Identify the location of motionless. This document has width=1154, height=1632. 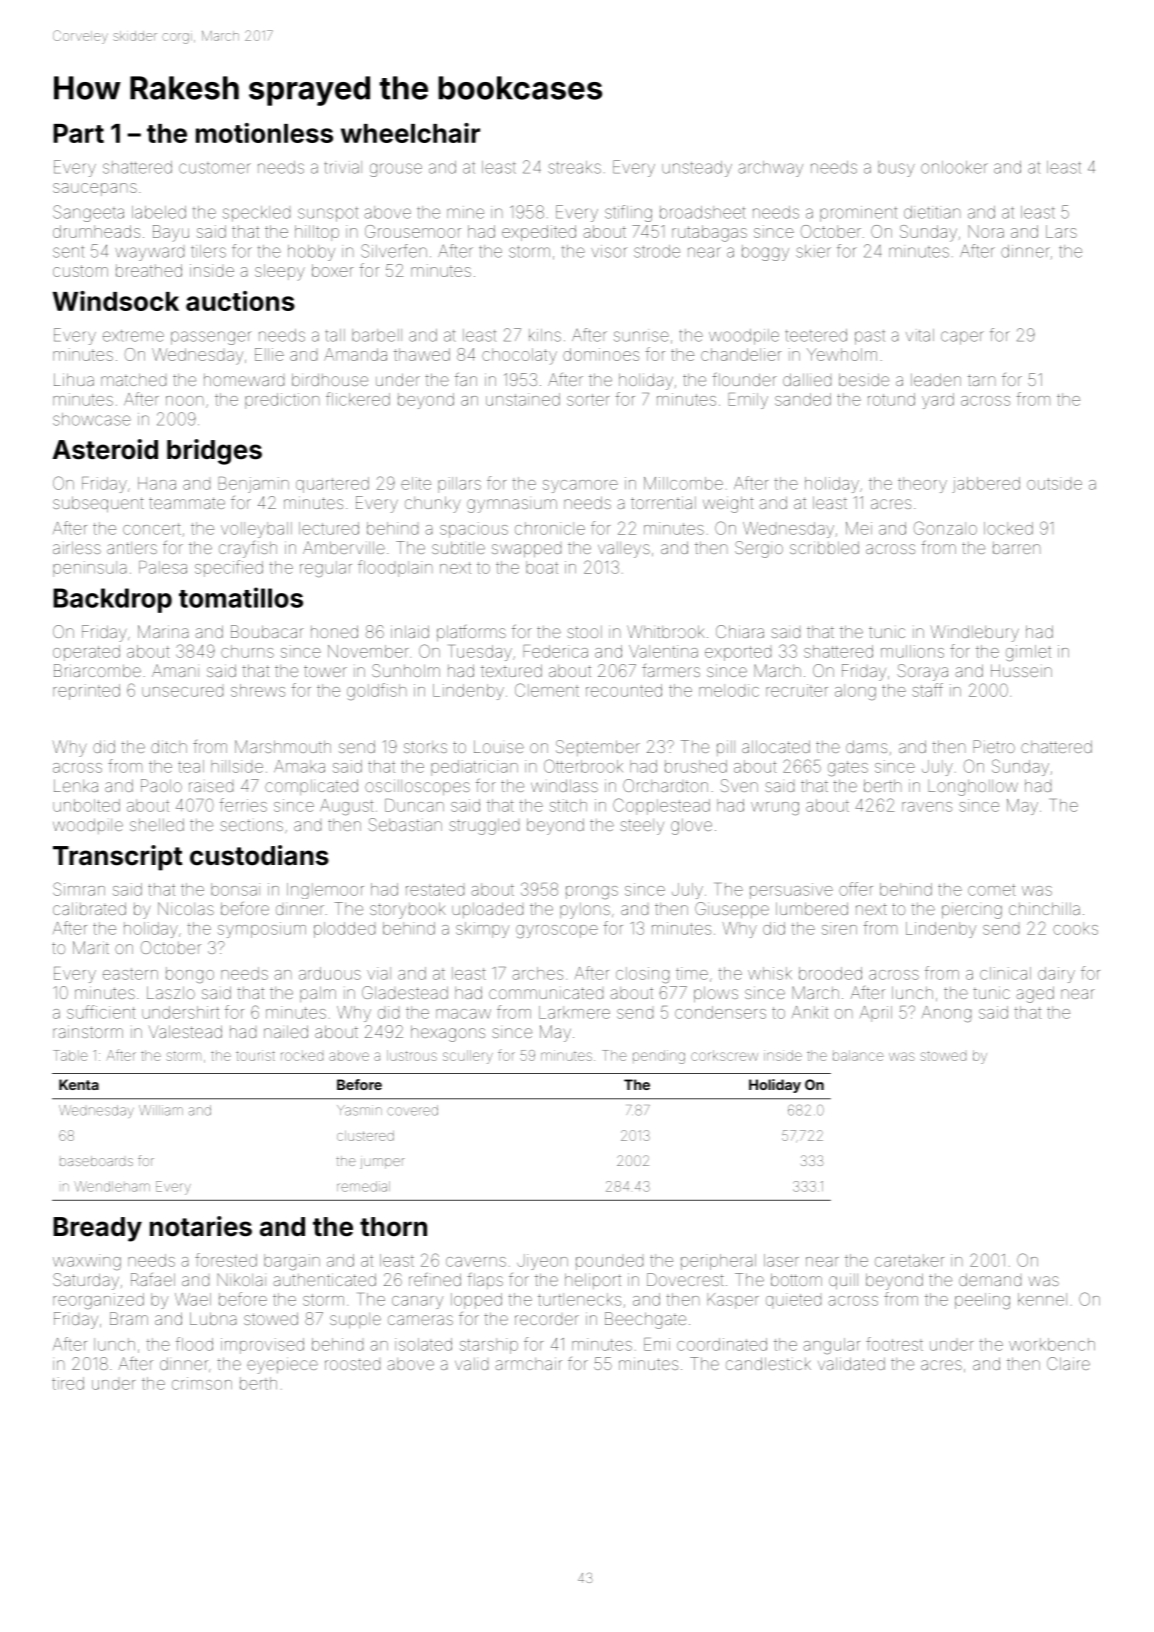
(264, 133).
